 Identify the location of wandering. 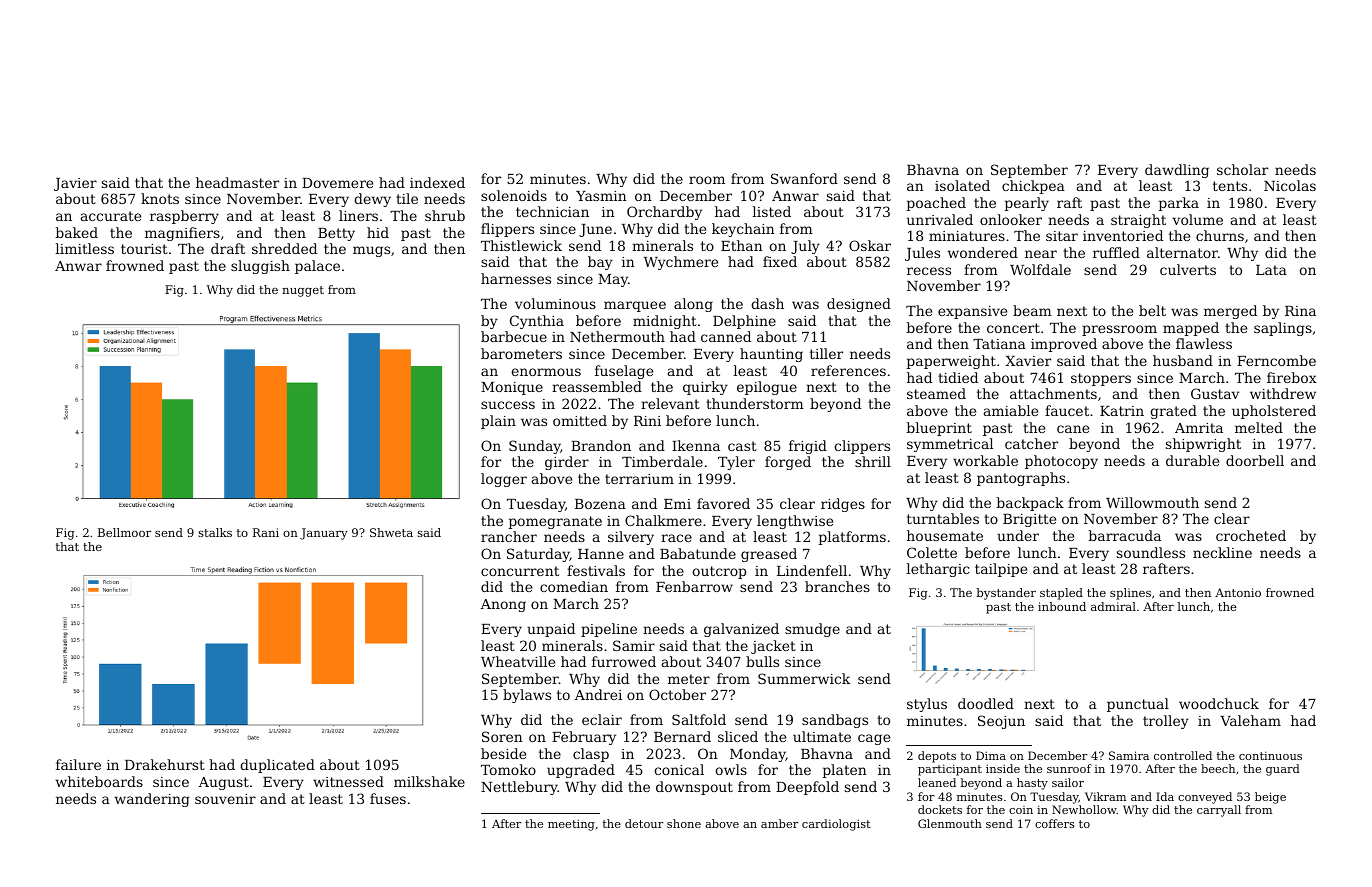
(152, 800).
